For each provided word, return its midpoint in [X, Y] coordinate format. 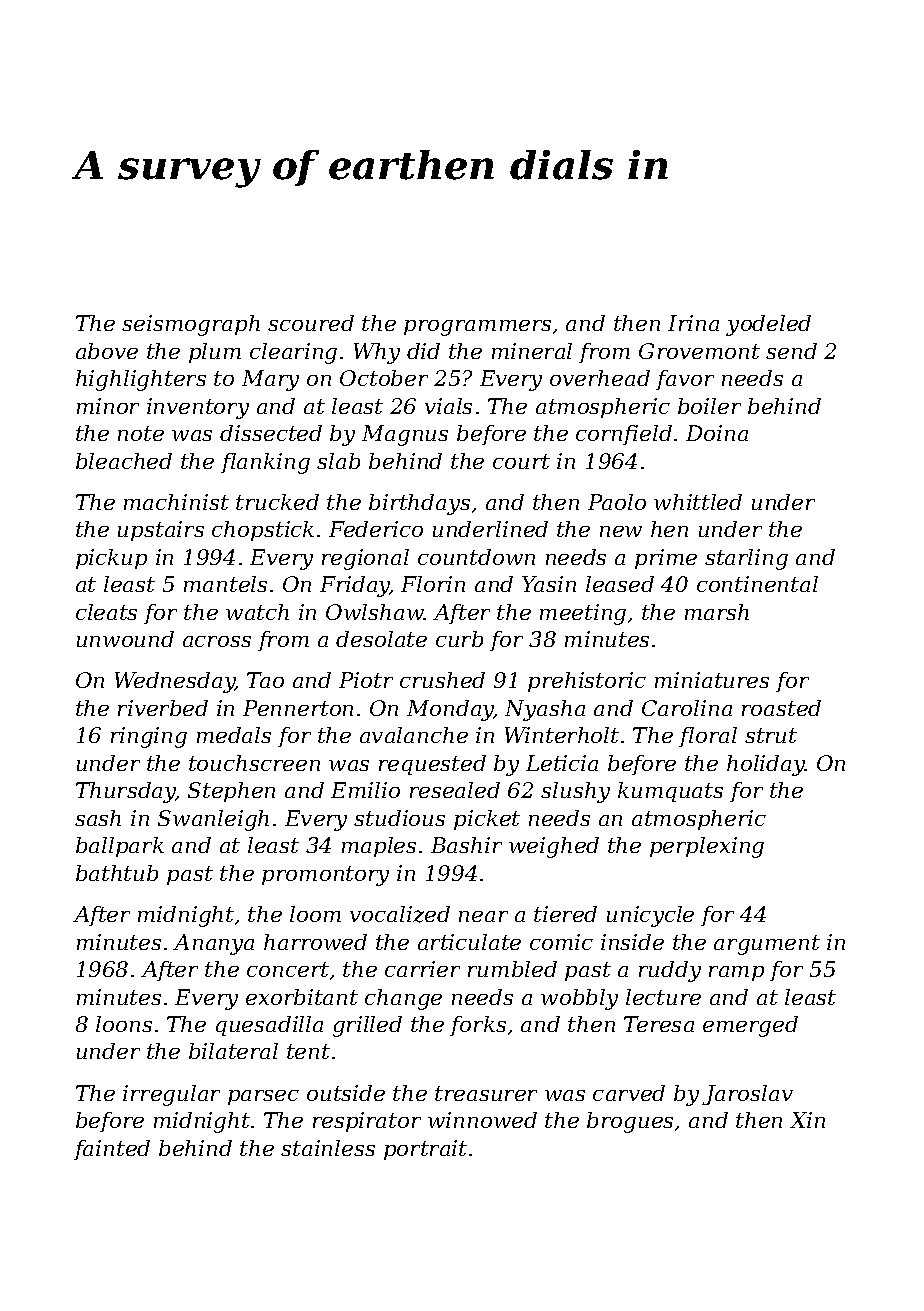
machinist [176, 502]
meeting [583, 614]
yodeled [768, 325]
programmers [477, 328]
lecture [663, 997]
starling [746, 559]
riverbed [163, 708]
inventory [198, 408]
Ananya [213, 944]
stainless [328, 1148]
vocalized [400, 914]
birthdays [419, 504]
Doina [717, 433]
